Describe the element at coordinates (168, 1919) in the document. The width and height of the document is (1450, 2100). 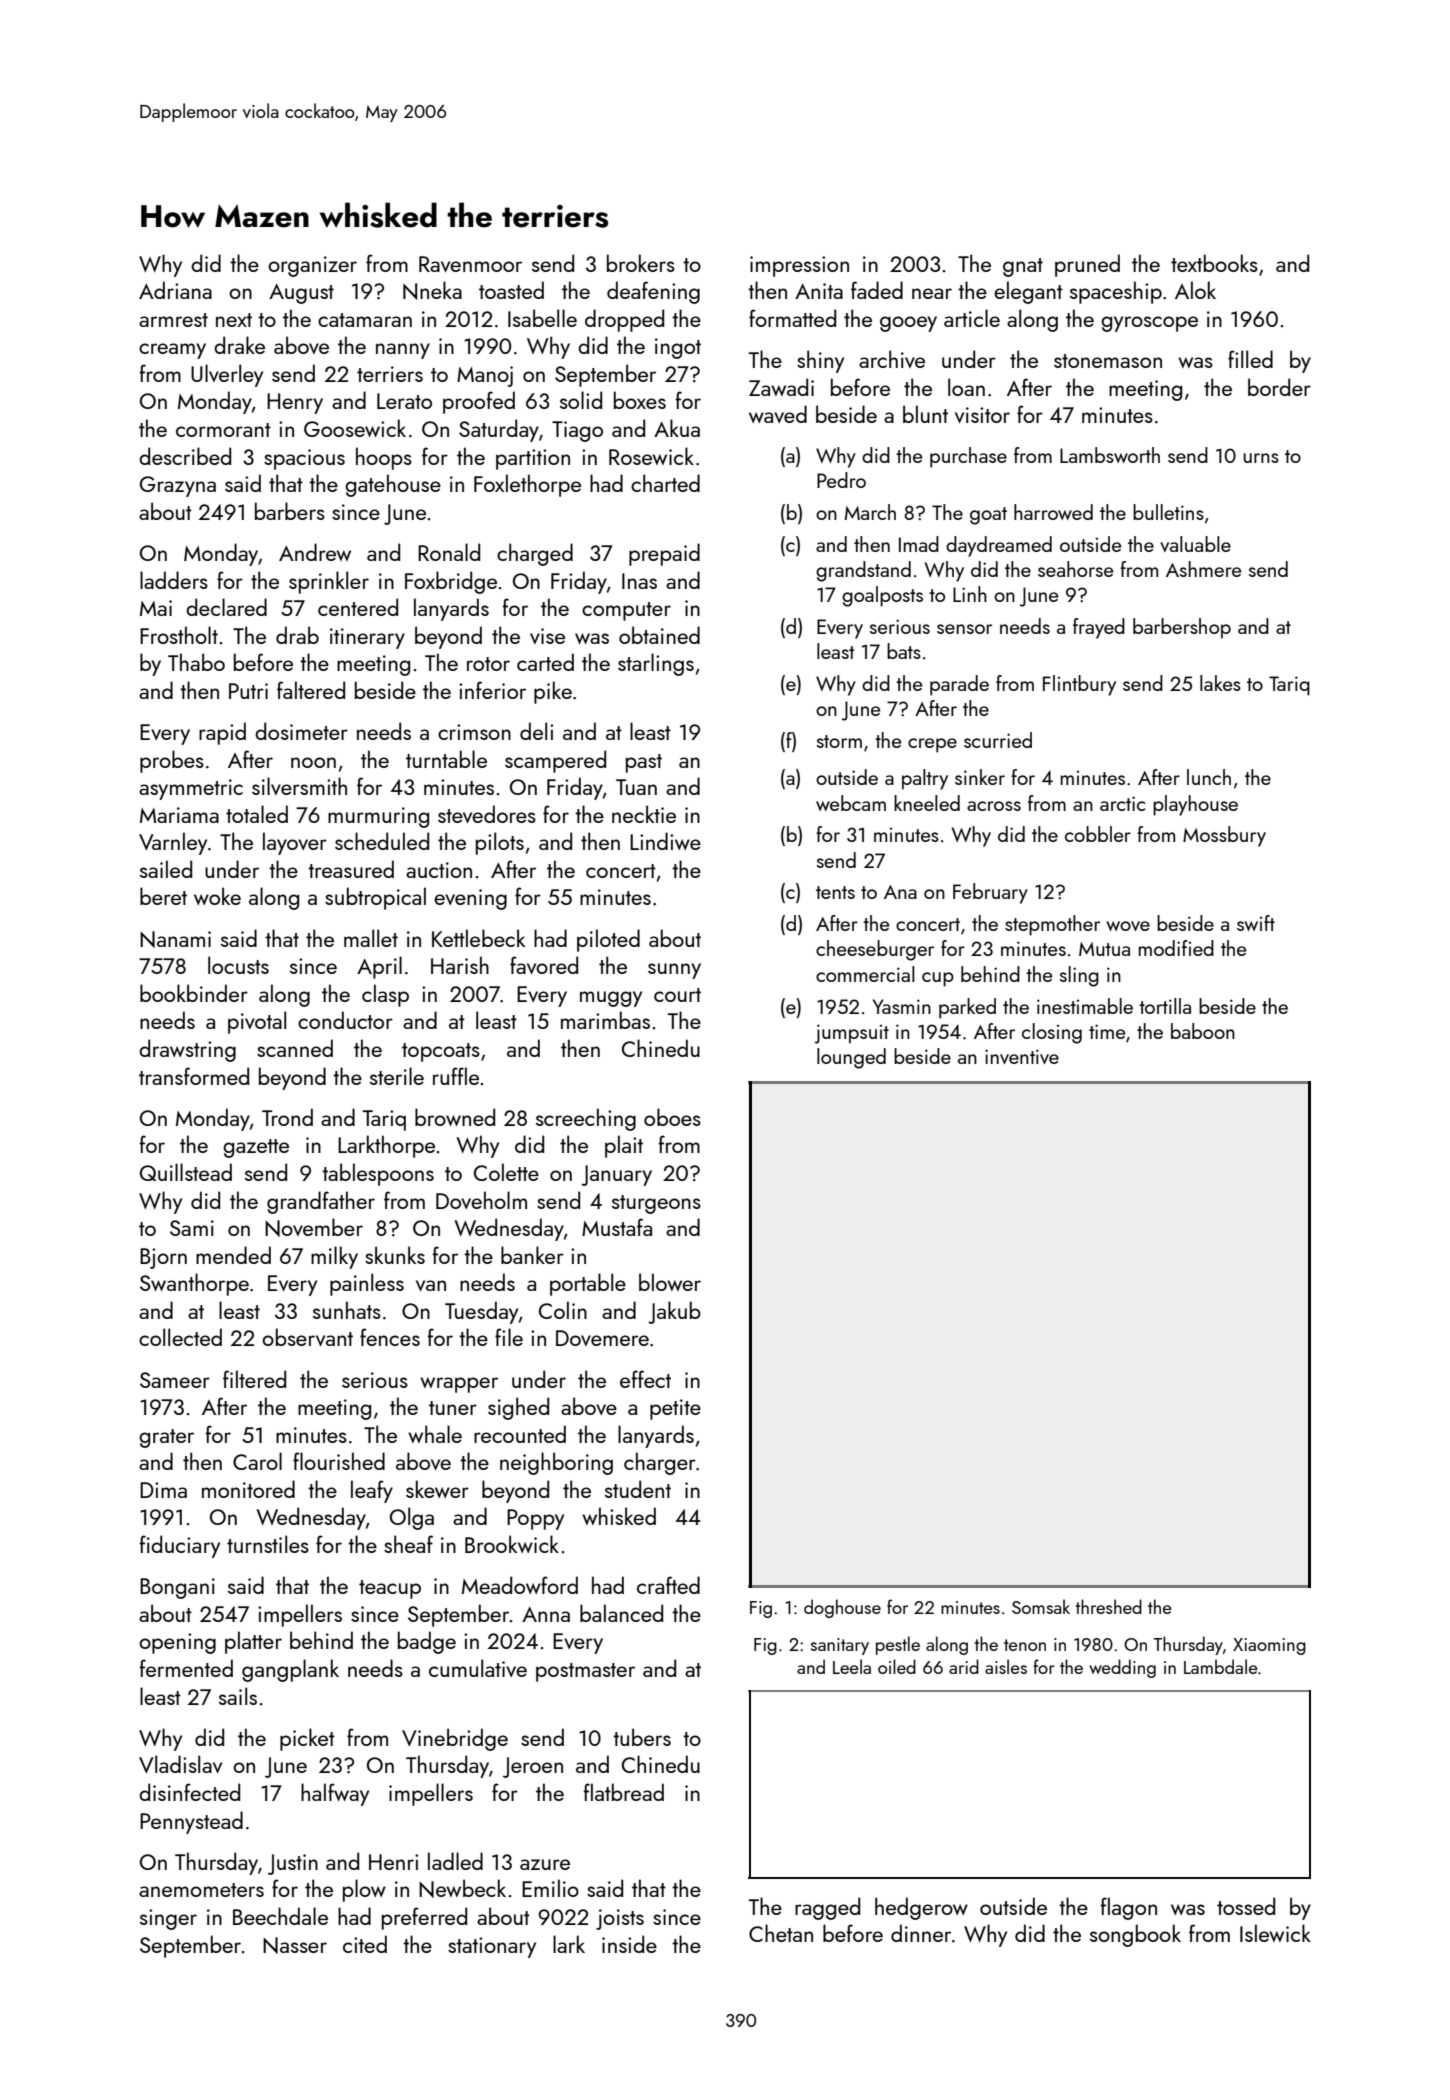
I see `singer` at that location.
